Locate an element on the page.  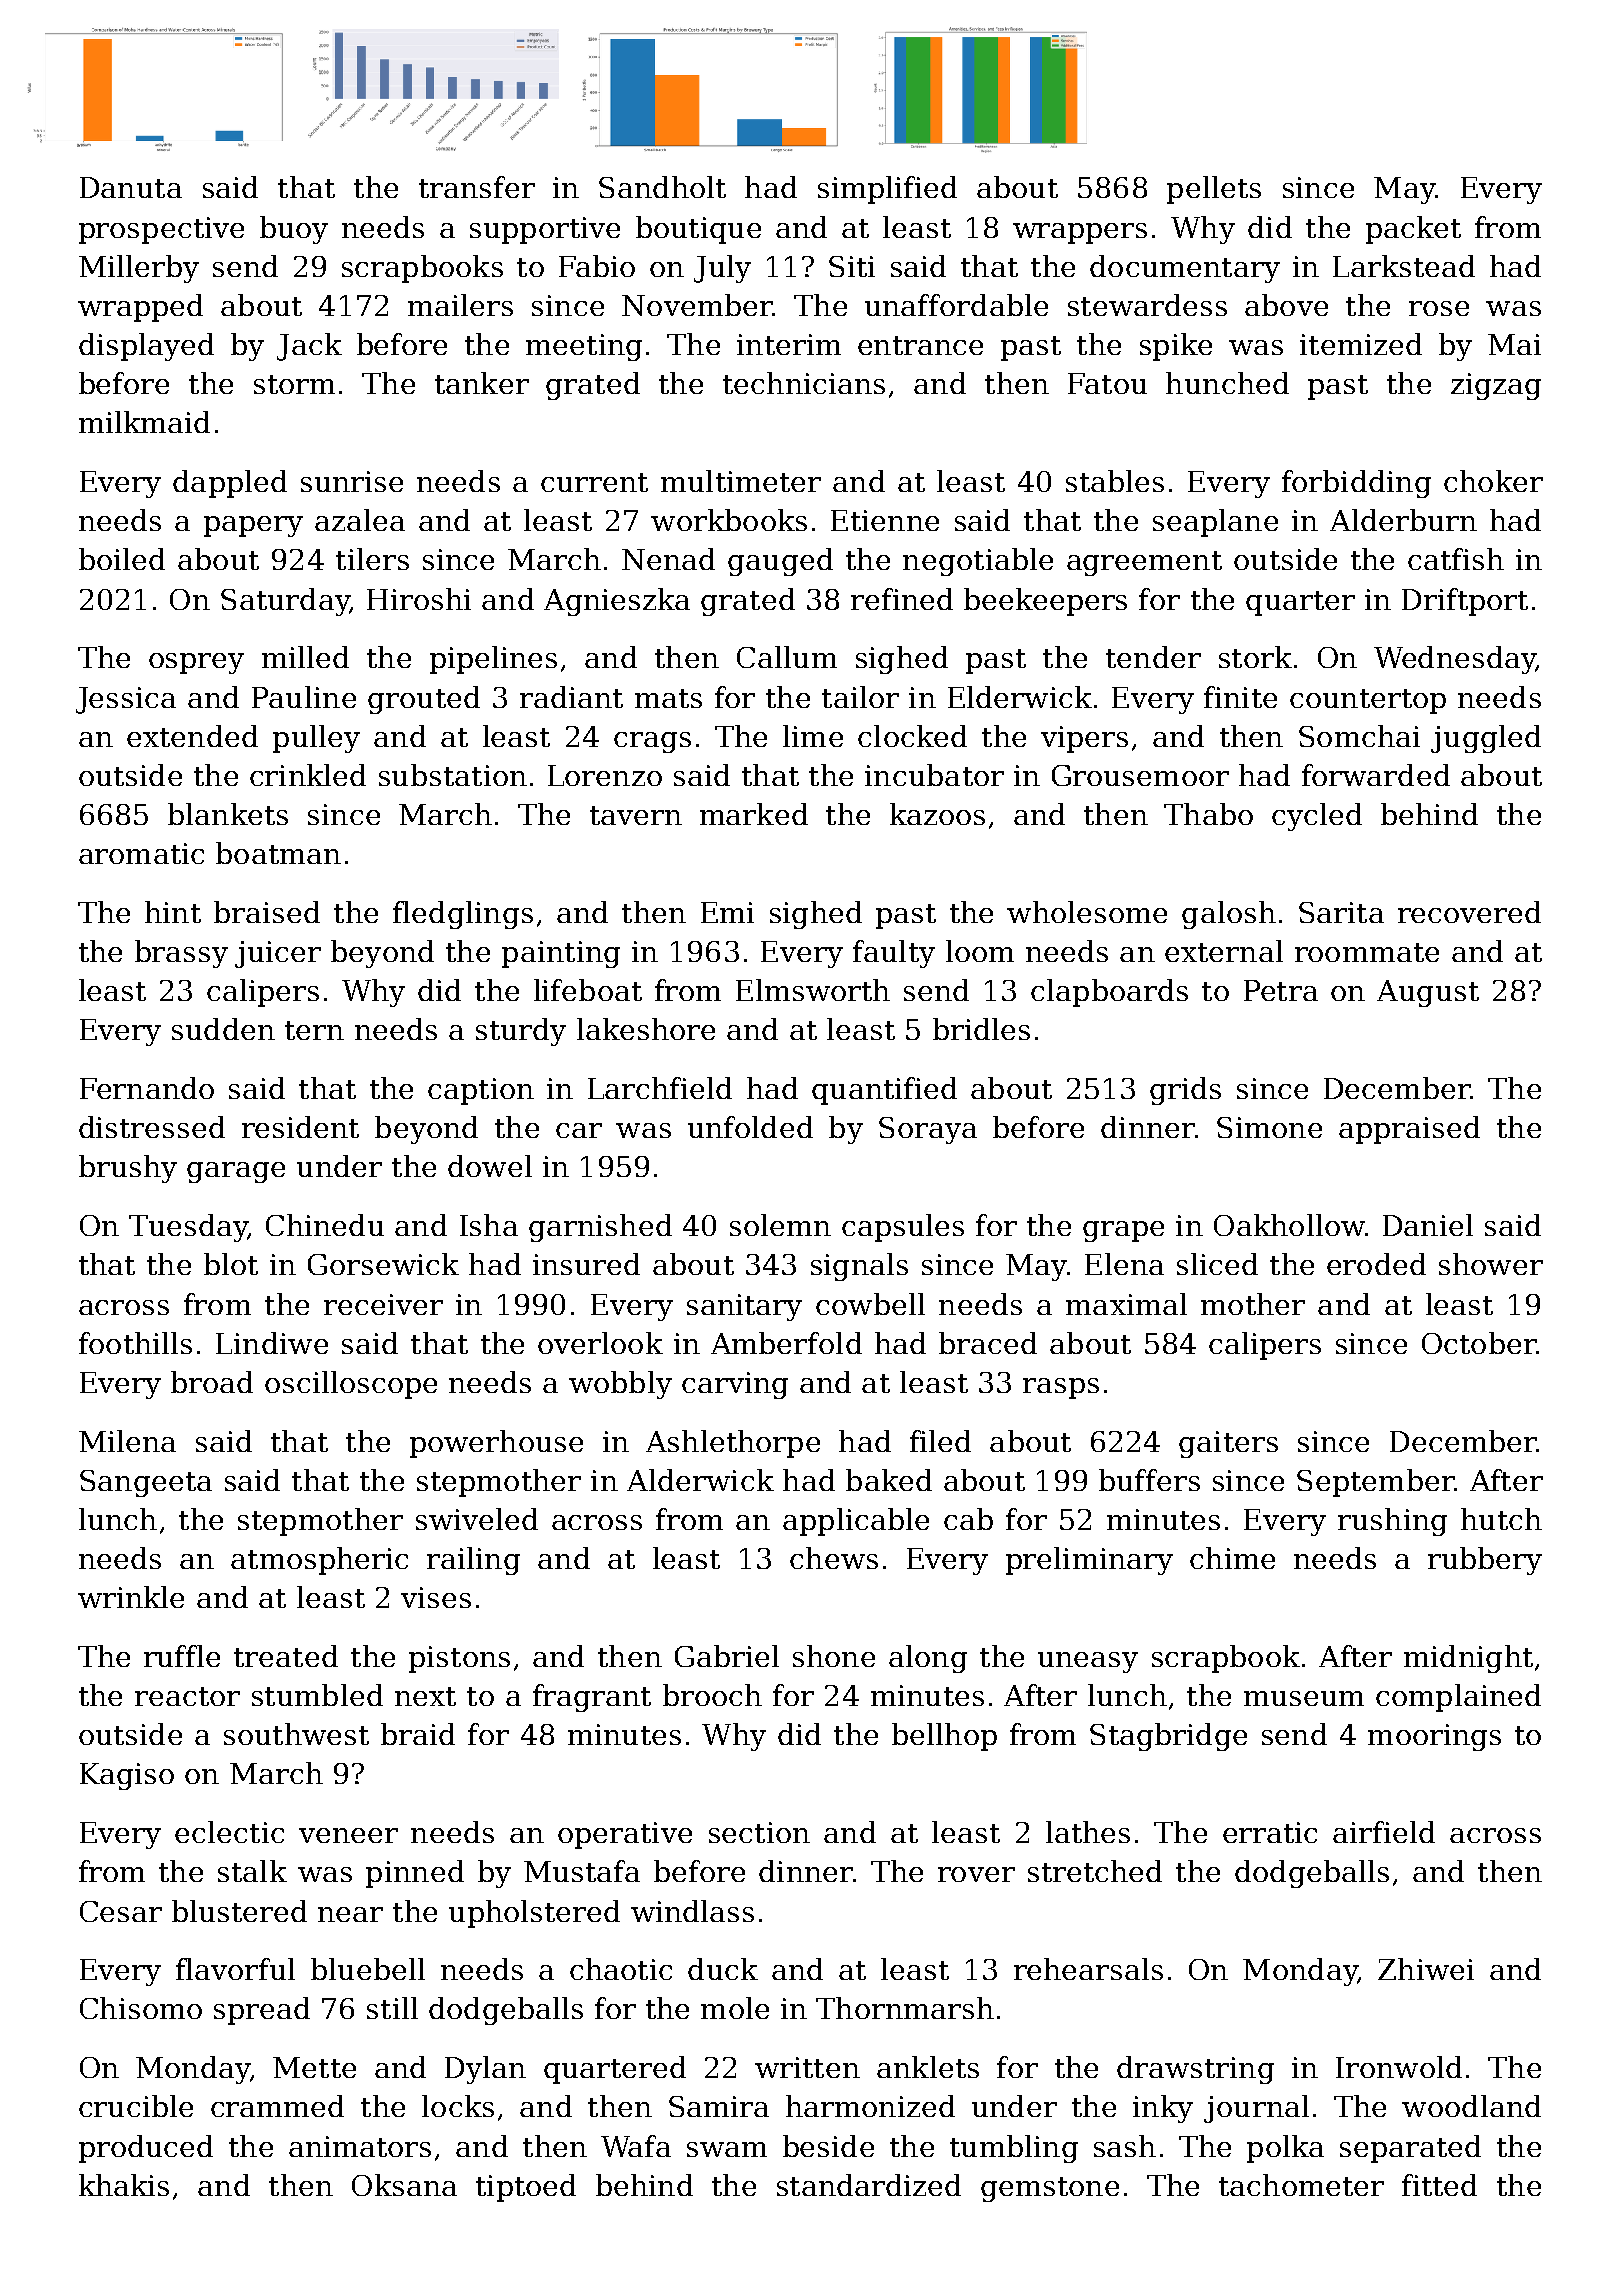
sliced is located at coordinates (1217, 1264).
